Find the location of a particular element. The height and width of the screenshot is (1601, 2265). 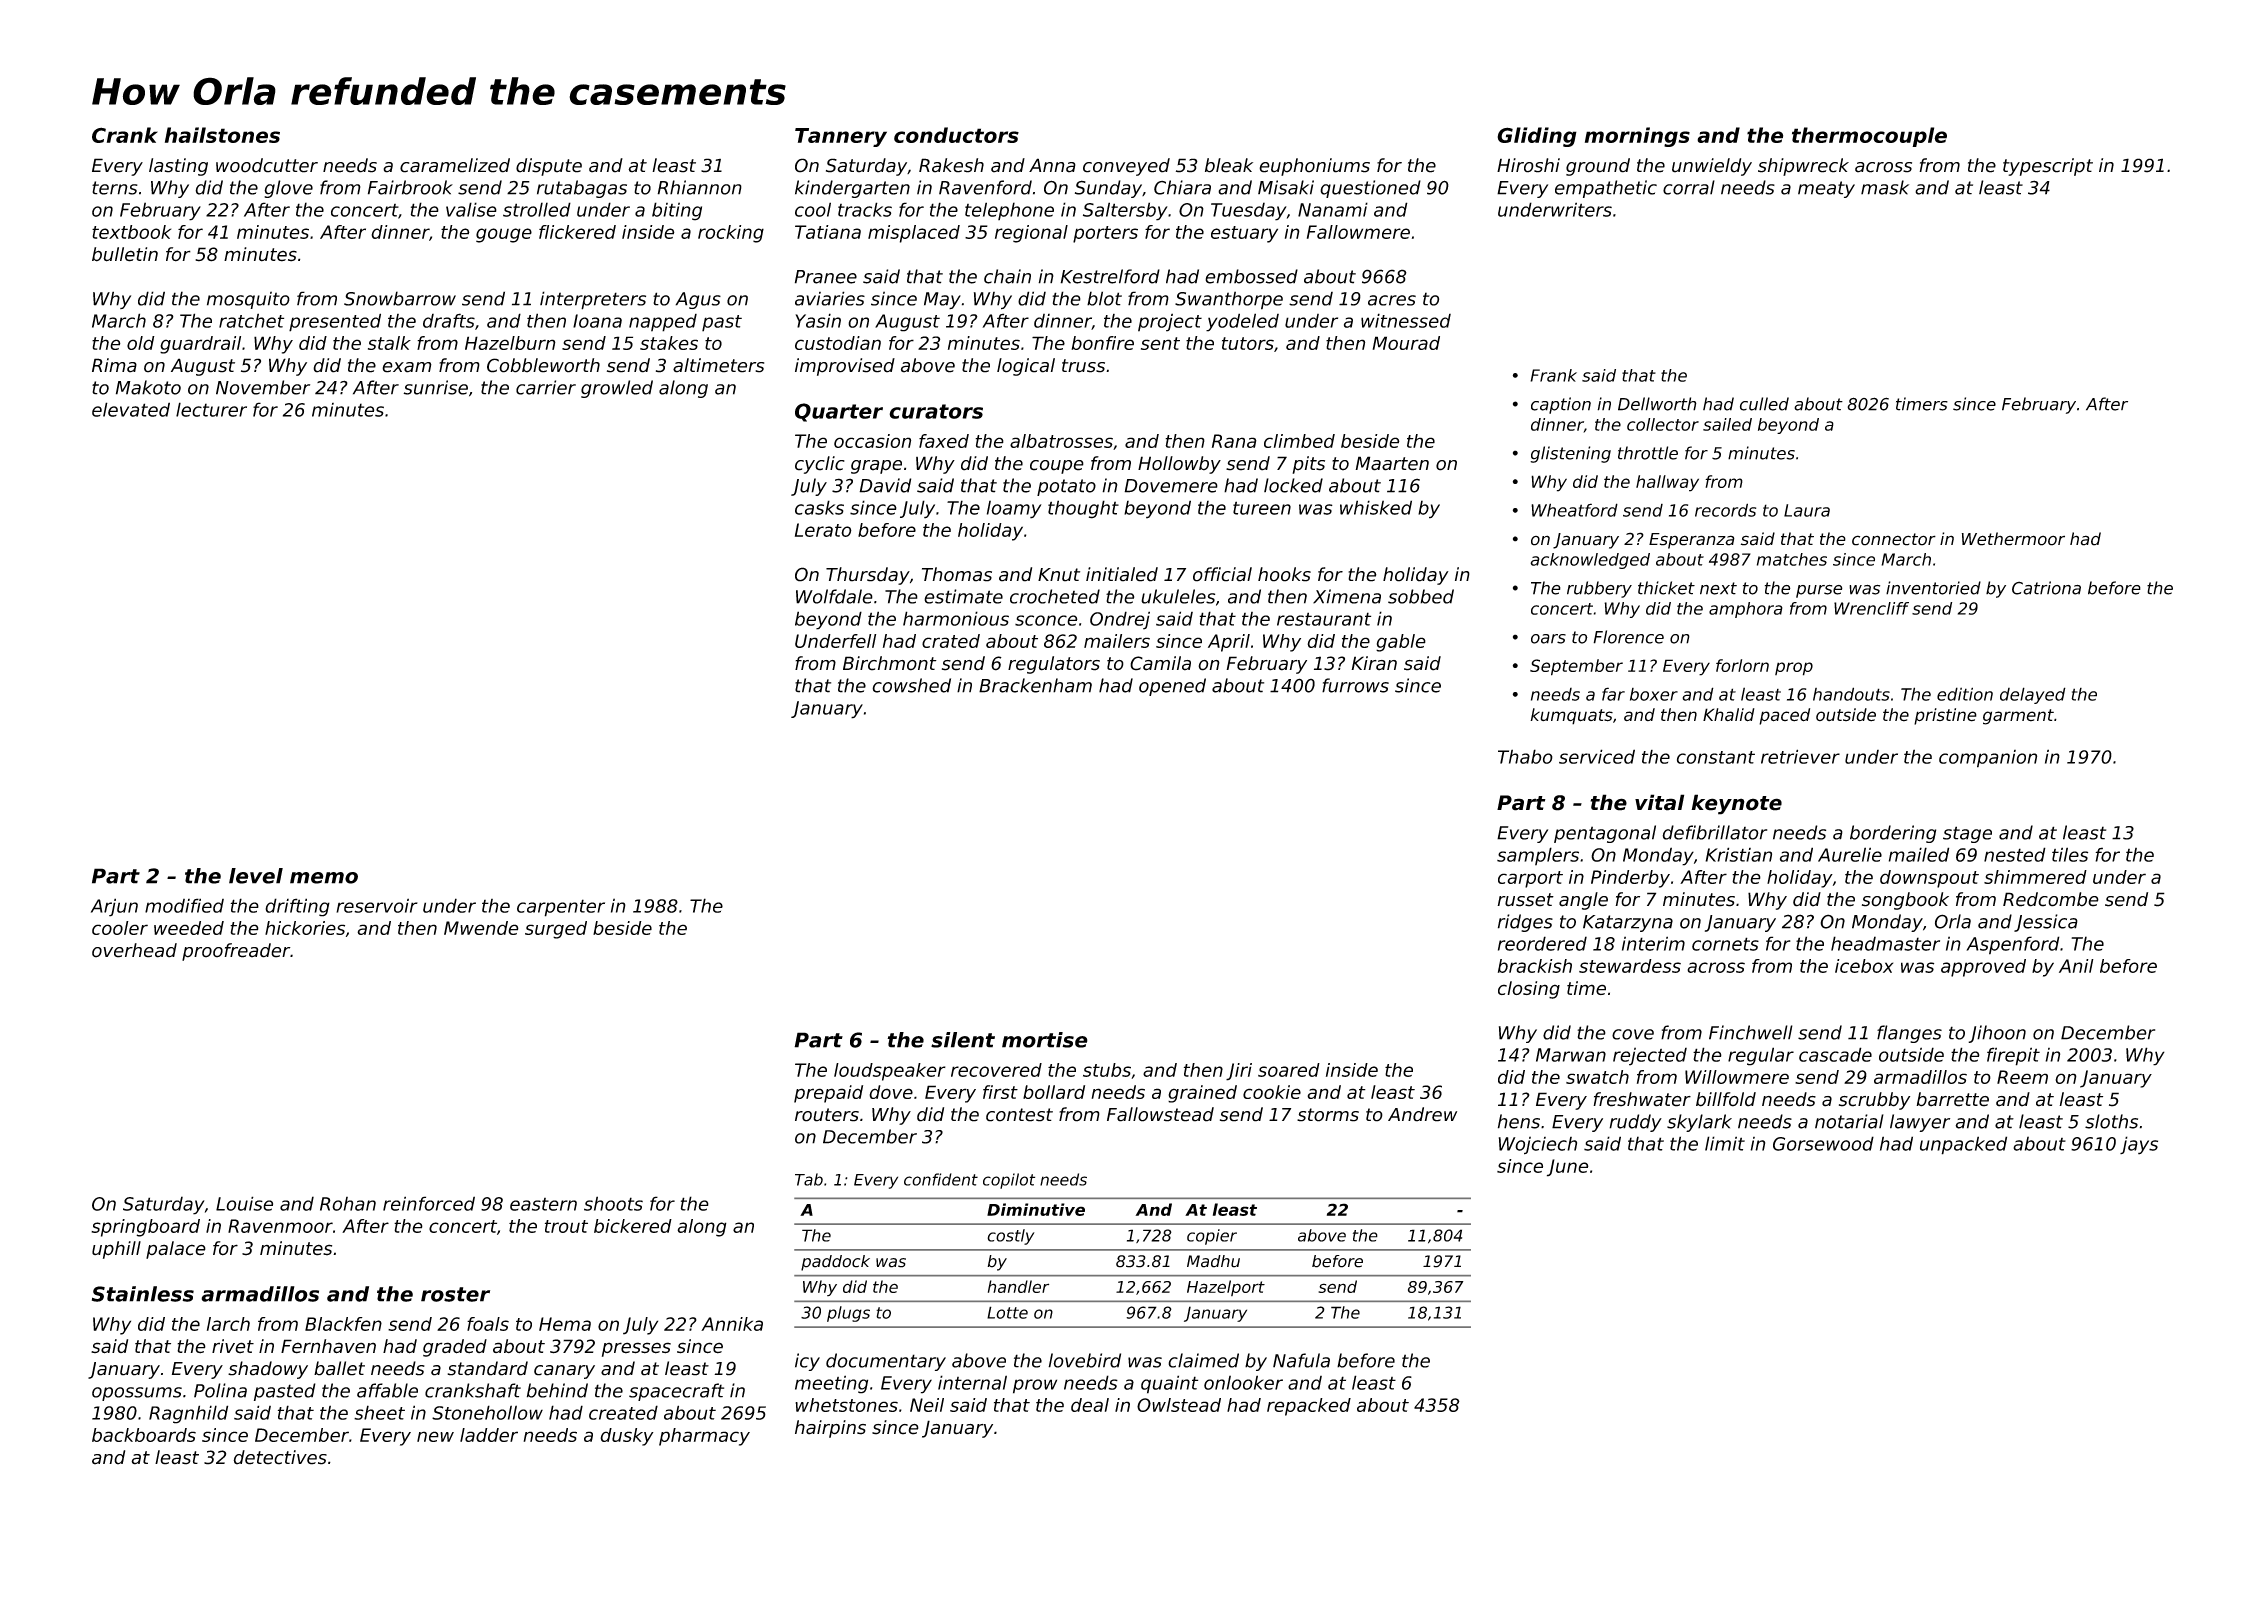

ladder is located at coordinates (489, 1435).
